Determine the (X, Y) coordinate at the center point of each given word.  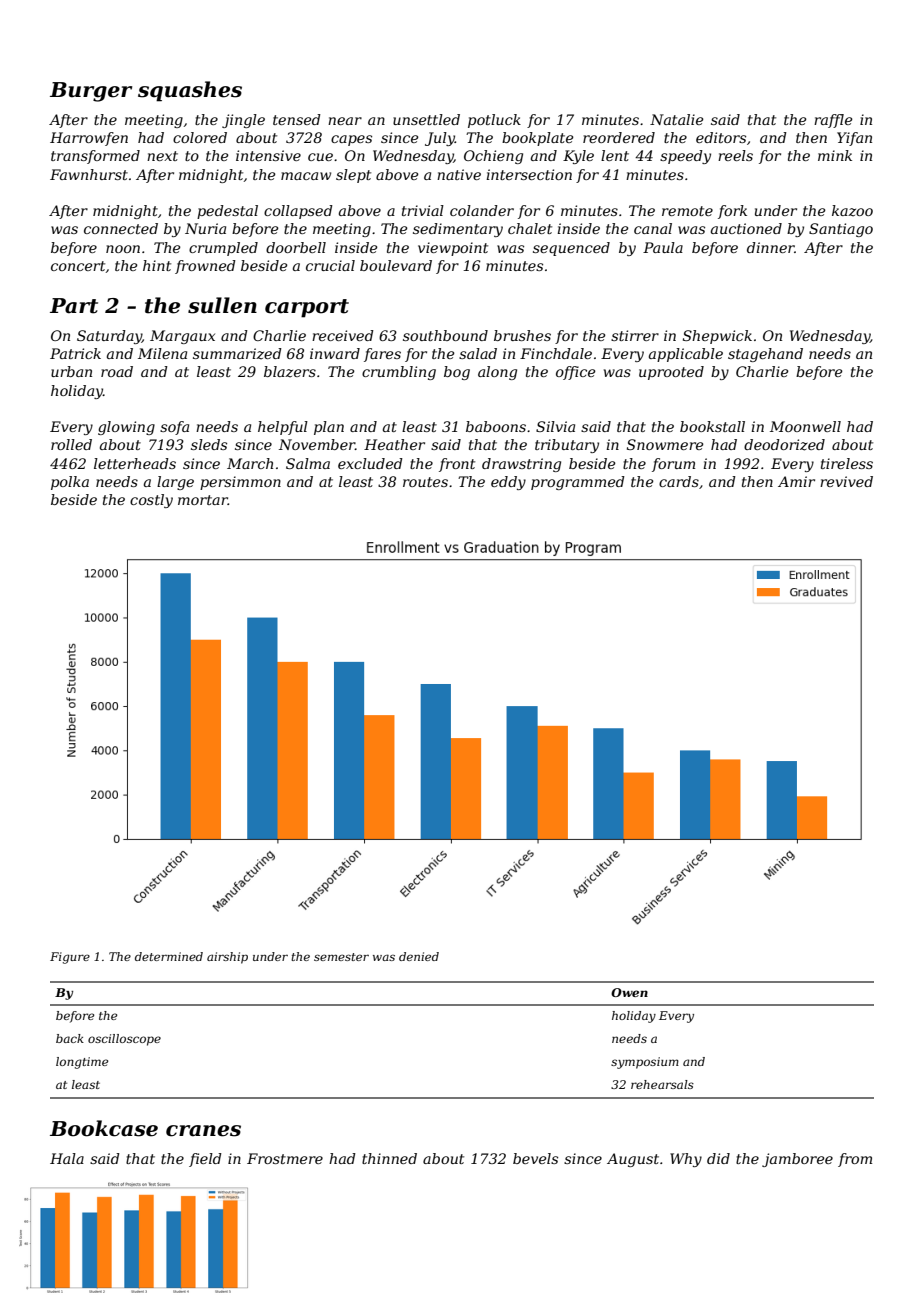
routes (425, 482)
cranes (203, 1131)
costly (151, 501)
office (575, 373)
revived (846, 481)
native (459, 174)
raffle (833, 121)
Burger (91, 92)
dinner (771, 247)
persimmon (240, 483)
